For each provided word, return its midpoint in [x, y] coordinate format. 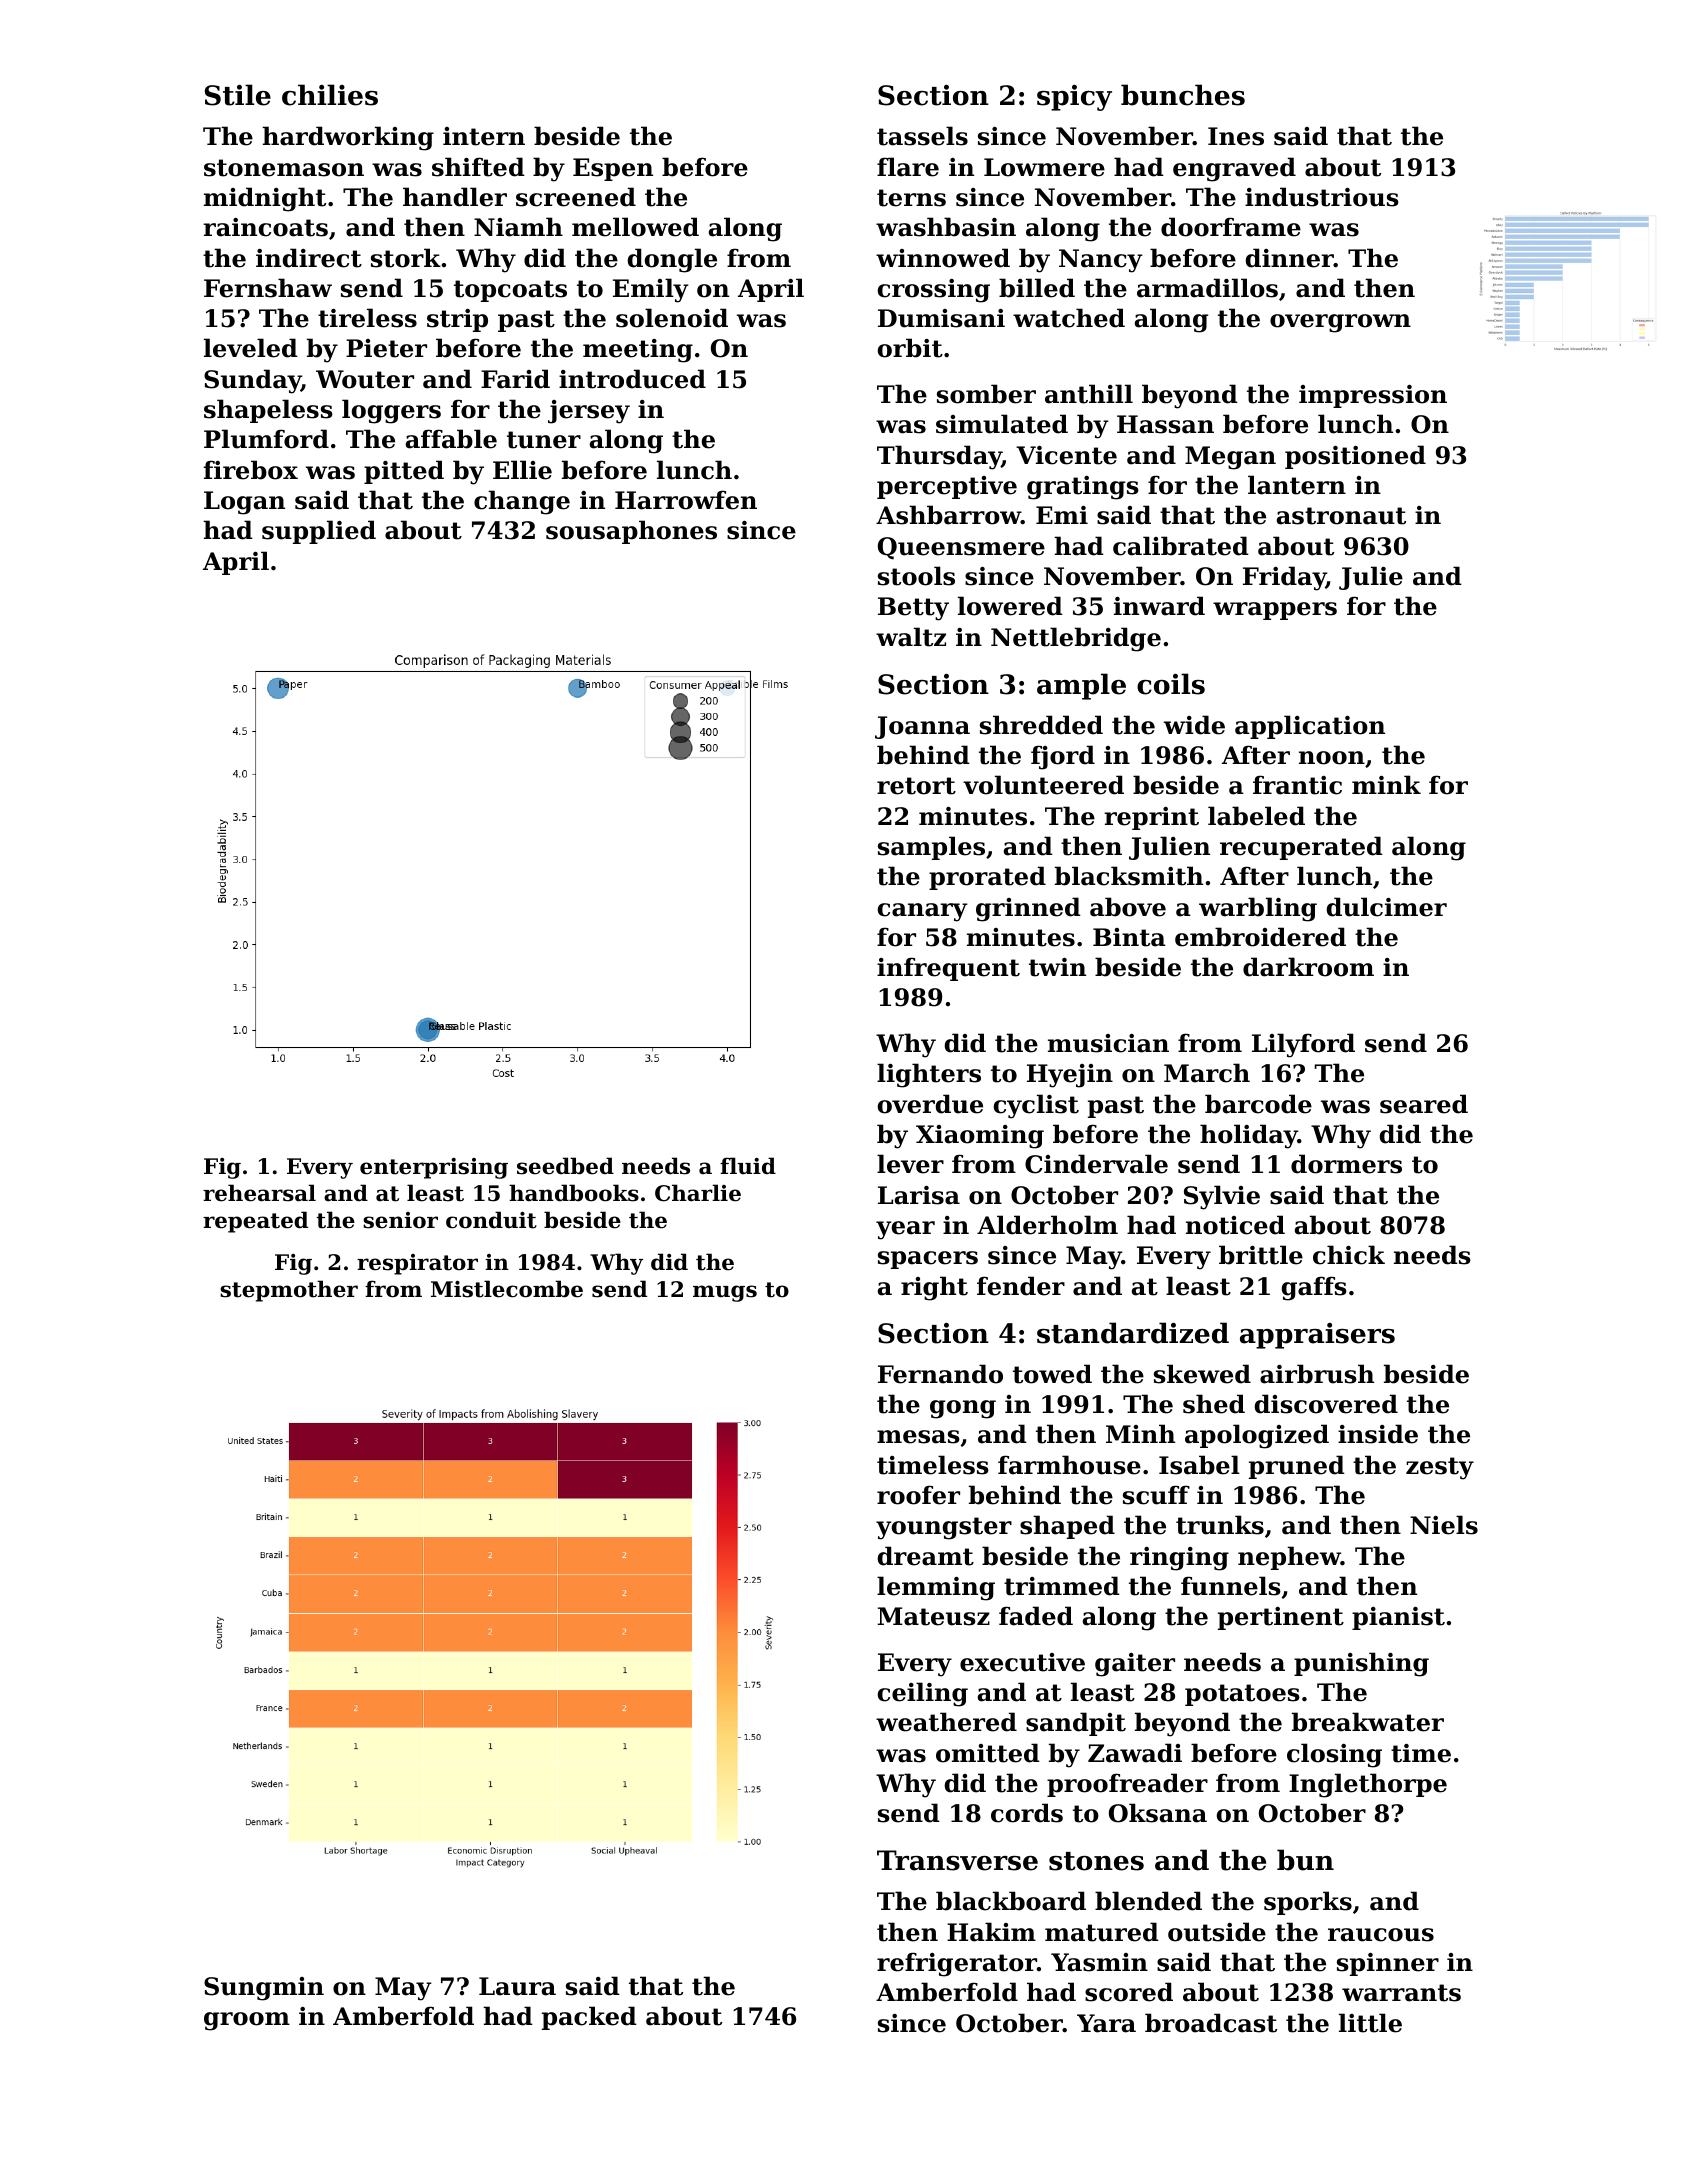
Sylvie [1222, 1197]
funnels [1231, 1586]
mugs [725, 1293]
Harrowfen [686, 500]
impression [1373, 396]
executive [1022, 1662]
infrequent [948, 969]
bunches [1183, 95]
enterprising [434, 1168]
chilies [330, 95]
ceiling [923, 1694]
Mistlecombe [507, 1289]
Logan [244, 503]
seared [1424, 1104]
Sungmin [264, 1989]
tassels [922, 136]
